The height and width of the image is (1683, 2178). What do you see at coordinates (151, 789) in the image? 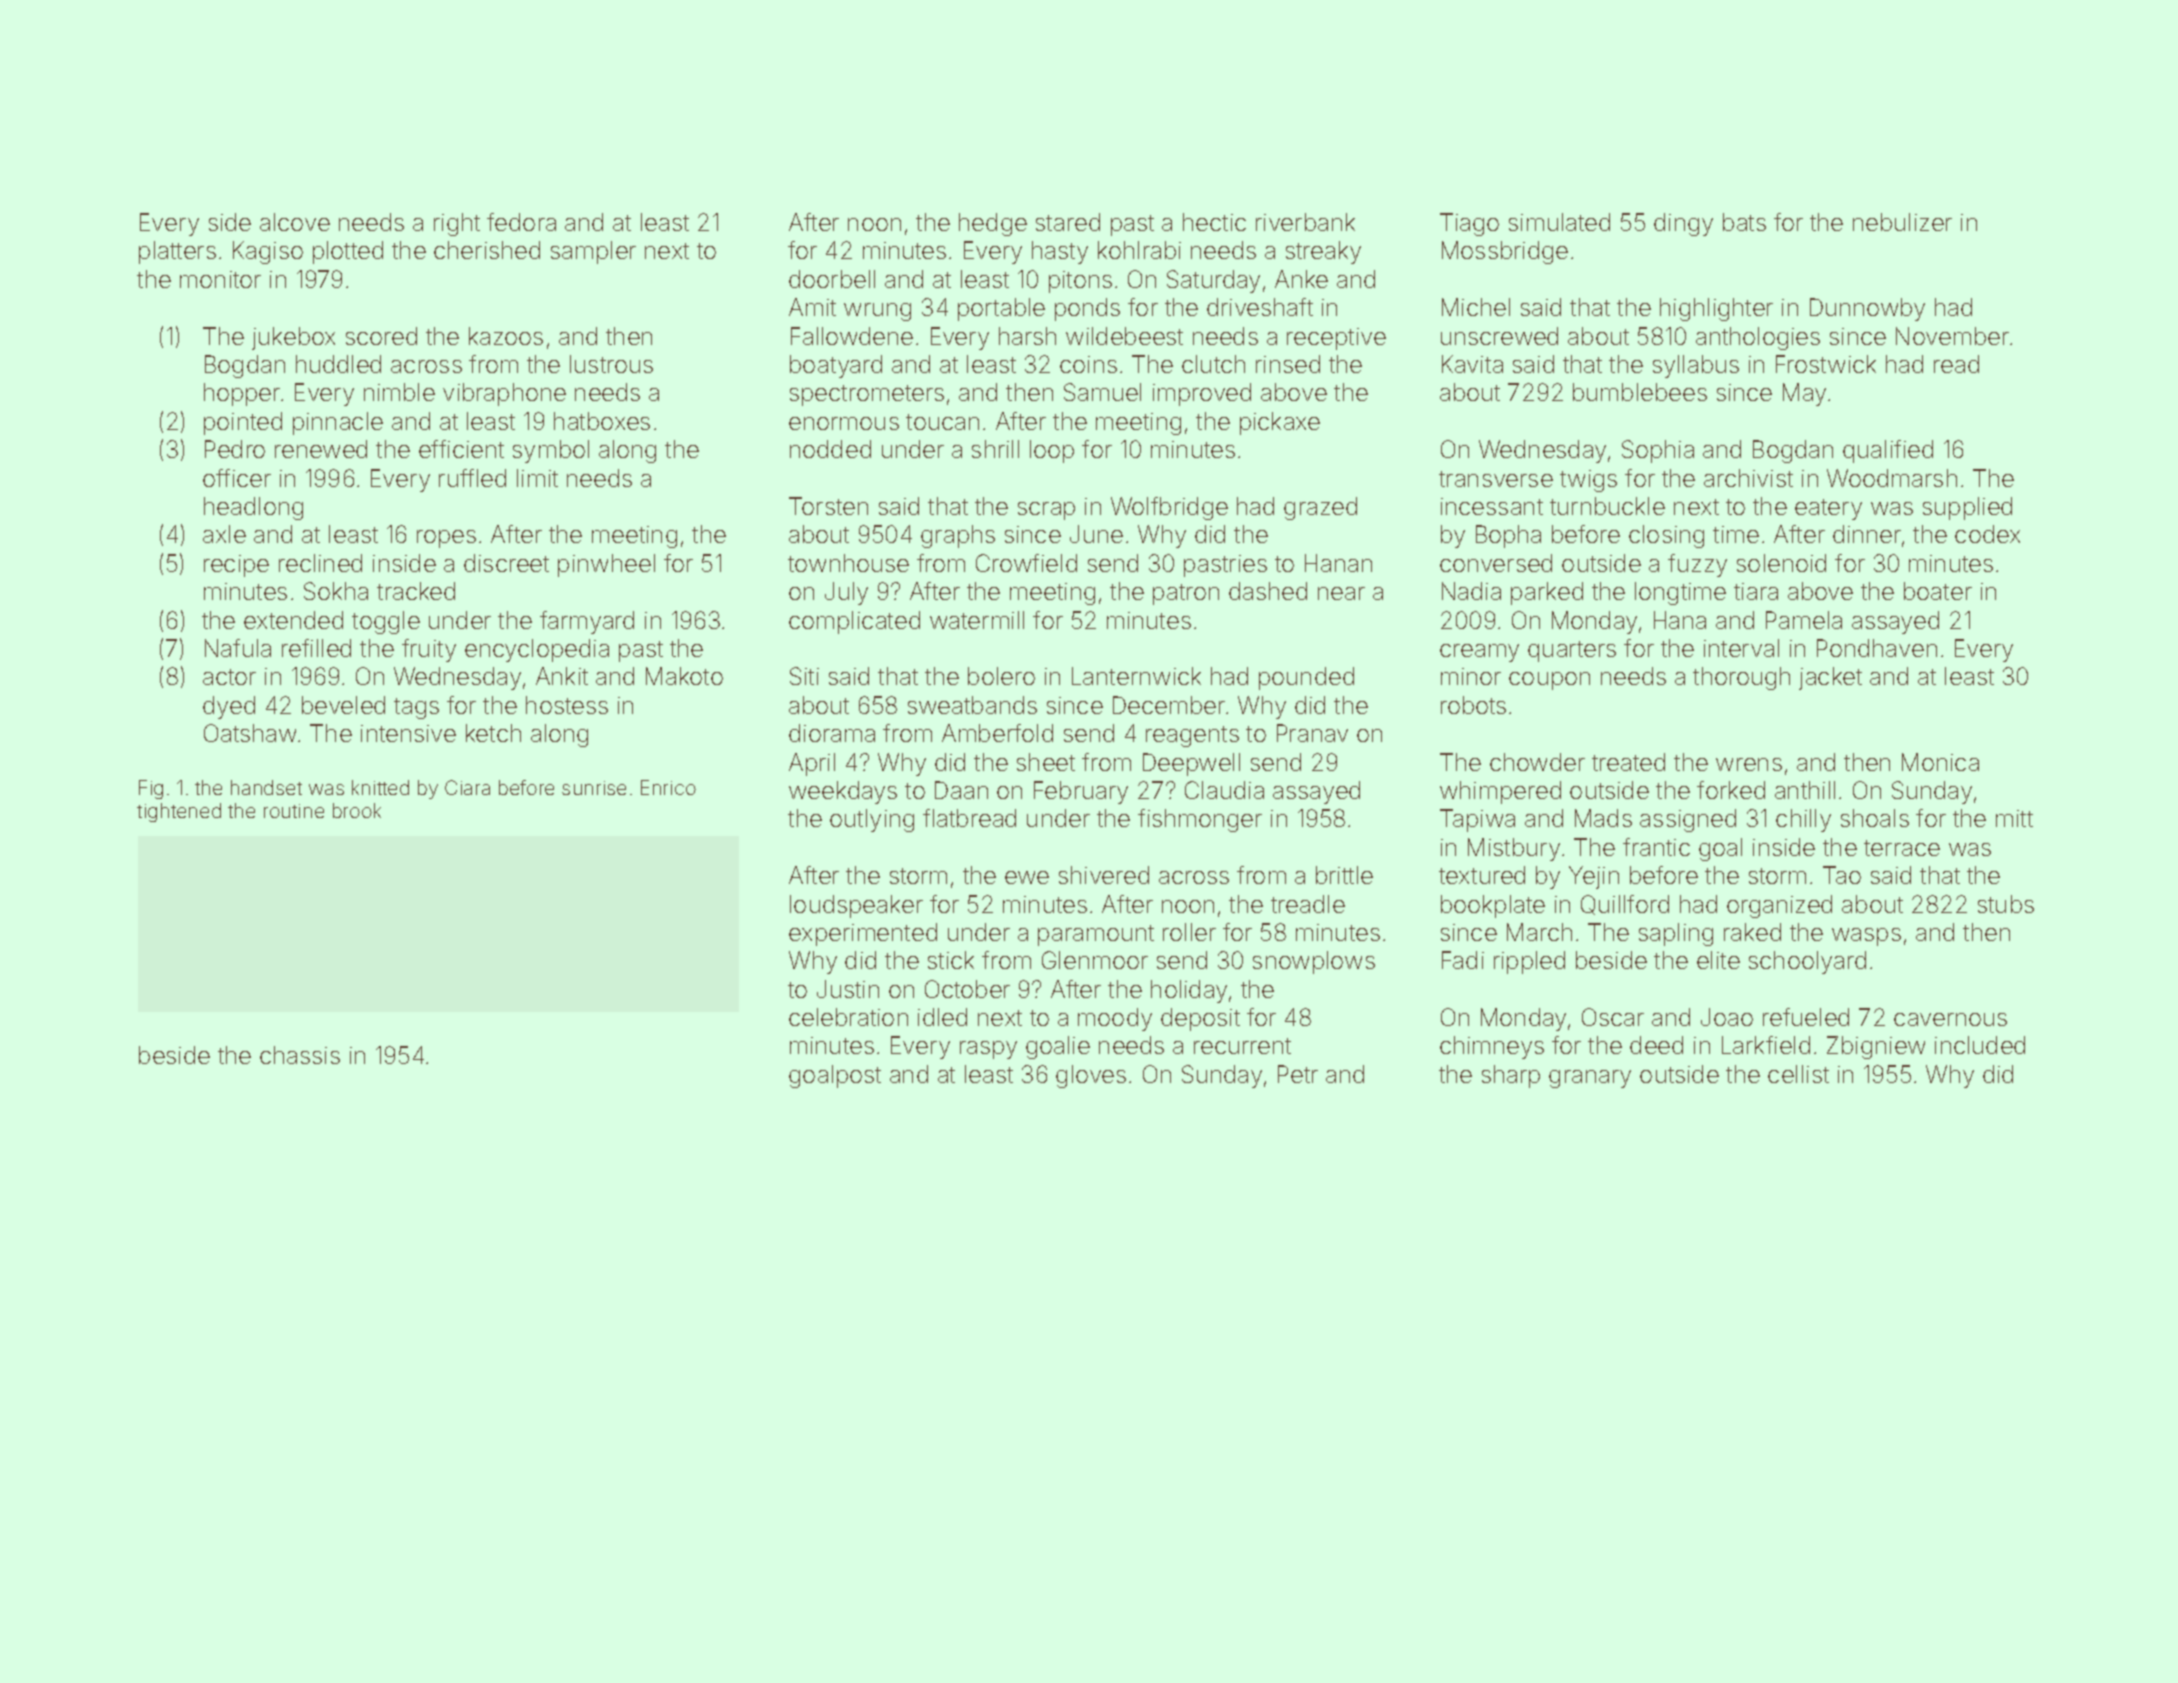
I see `Fig` at bounding box center [151, 789].
